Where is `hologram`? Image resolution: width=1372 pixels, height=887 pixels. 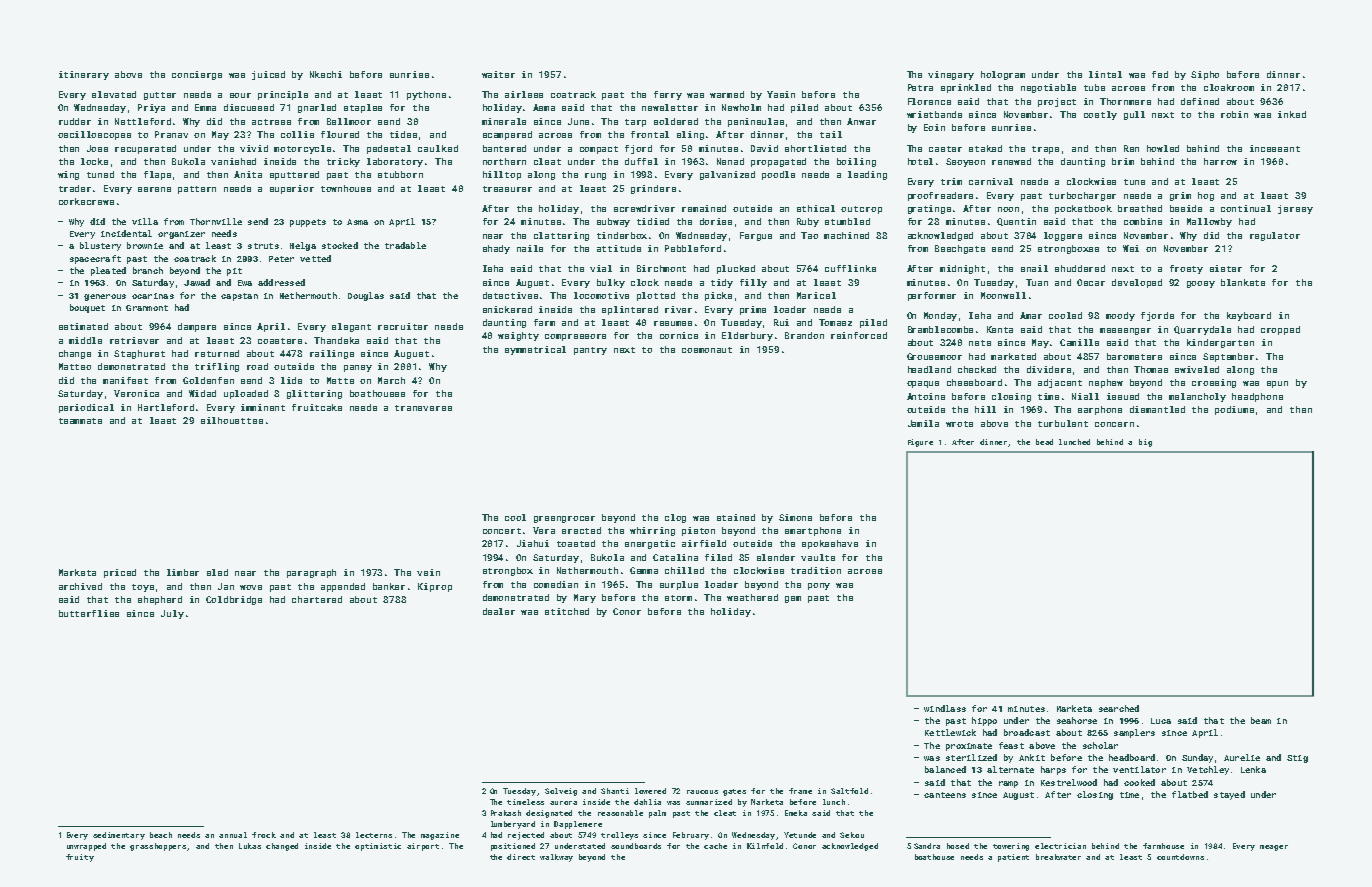 hologram is located at coordinates (1003, 75).
